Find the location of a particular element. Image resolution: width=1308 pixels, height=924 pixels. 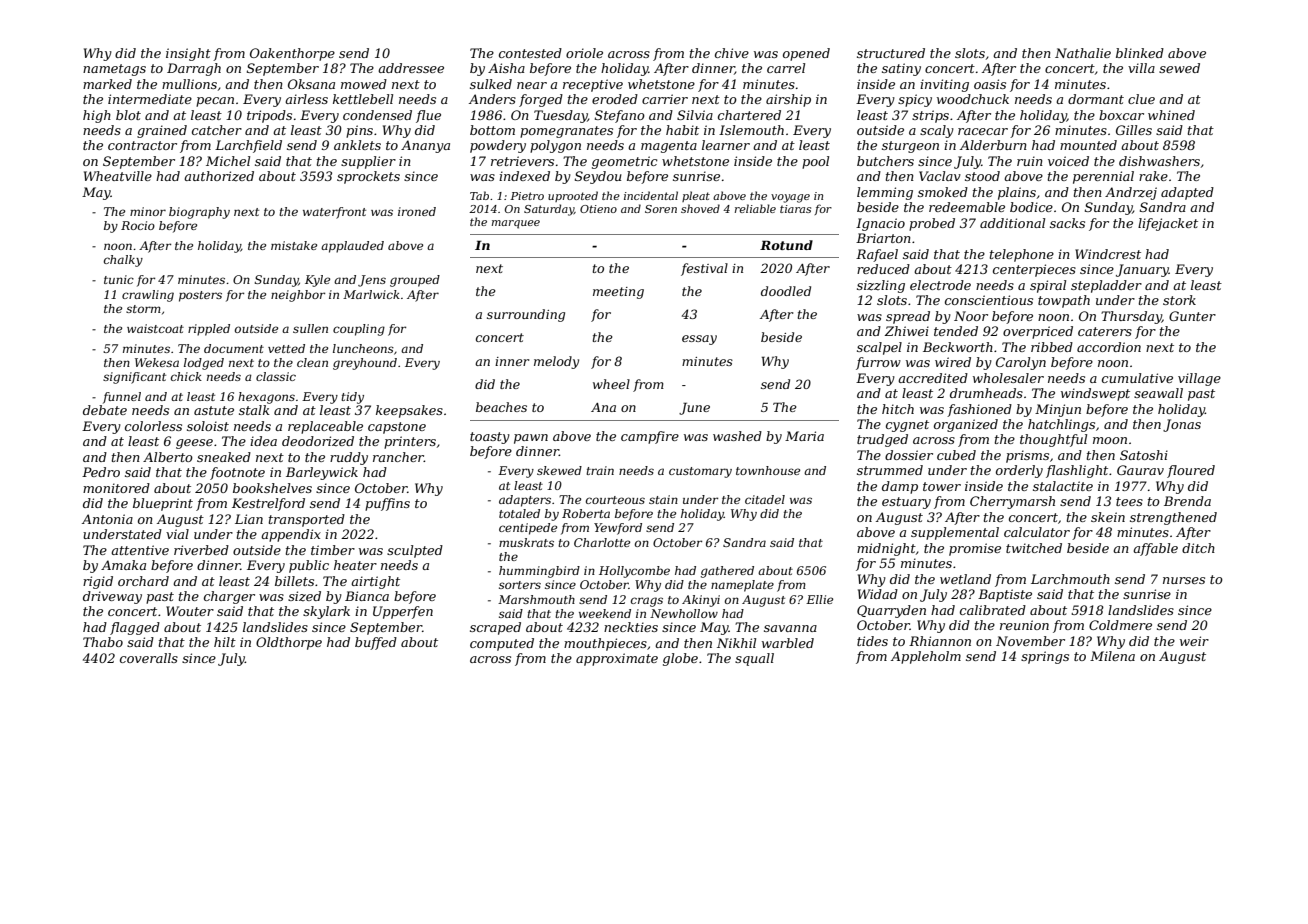

geometric is located at coordinates (625, 162).
